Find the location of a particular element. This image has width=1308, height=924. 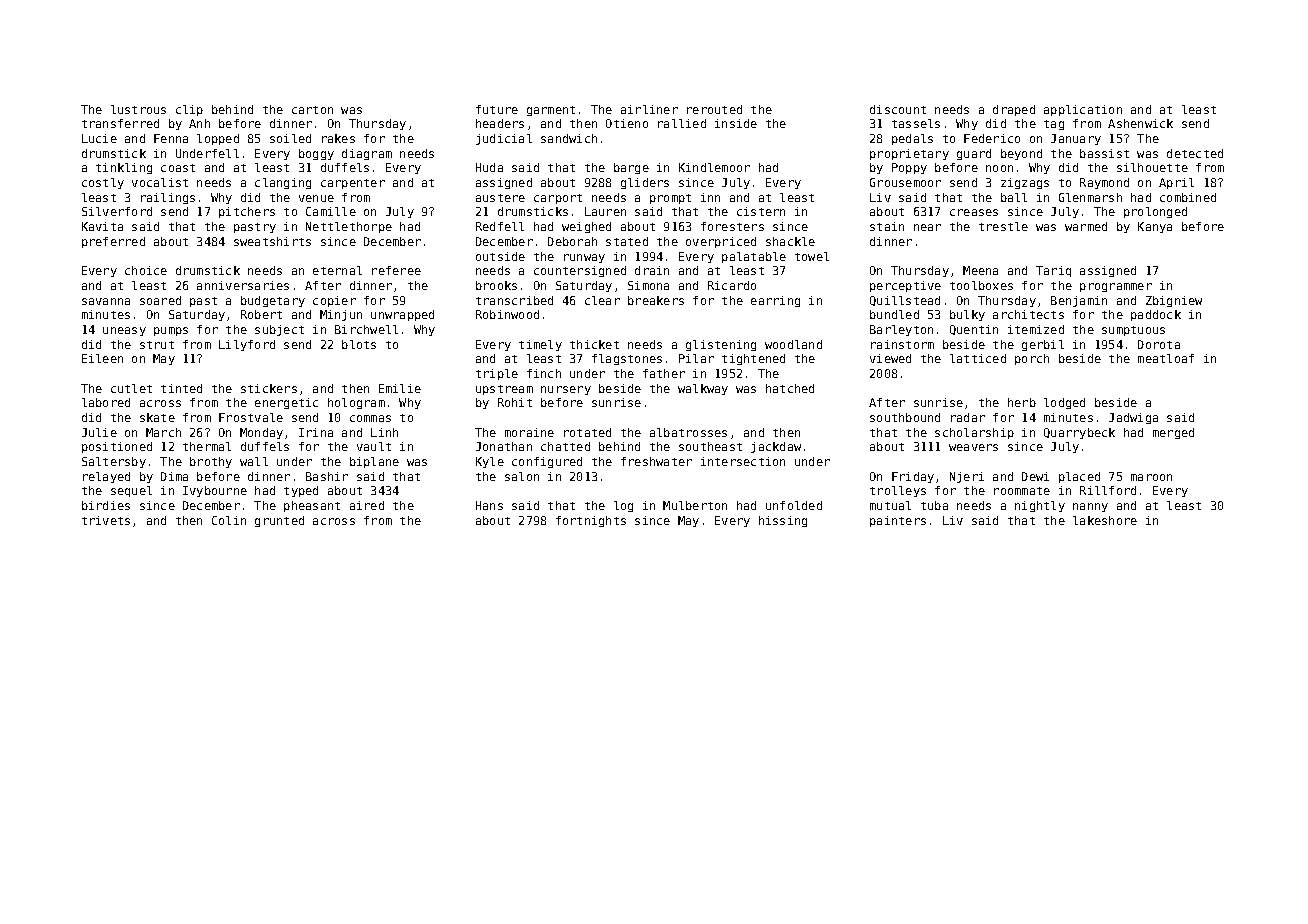

Kindlemoor is located at coordinates (714, 167).
